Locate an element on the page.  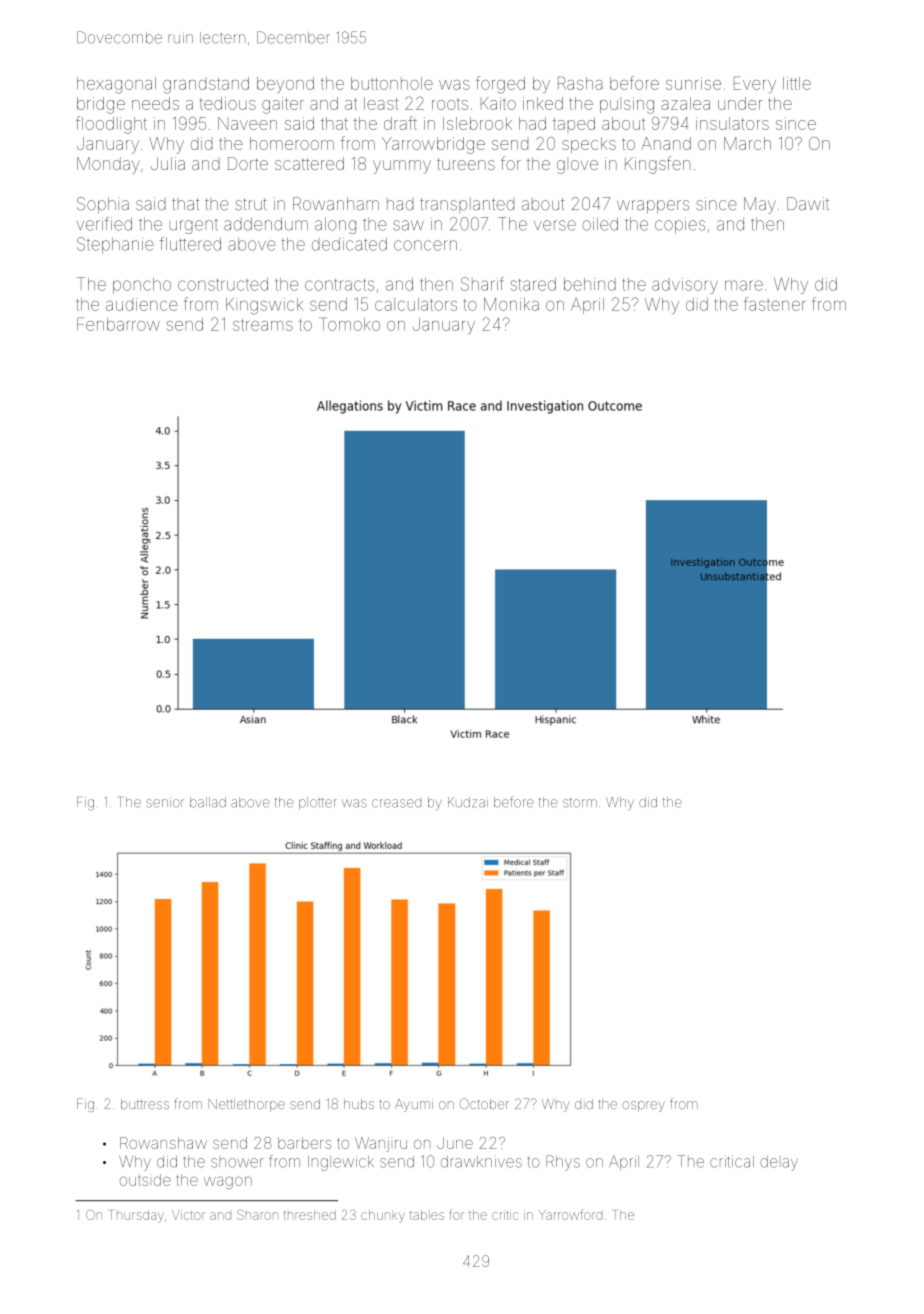
yummy is located at coordinates (402, 167).
